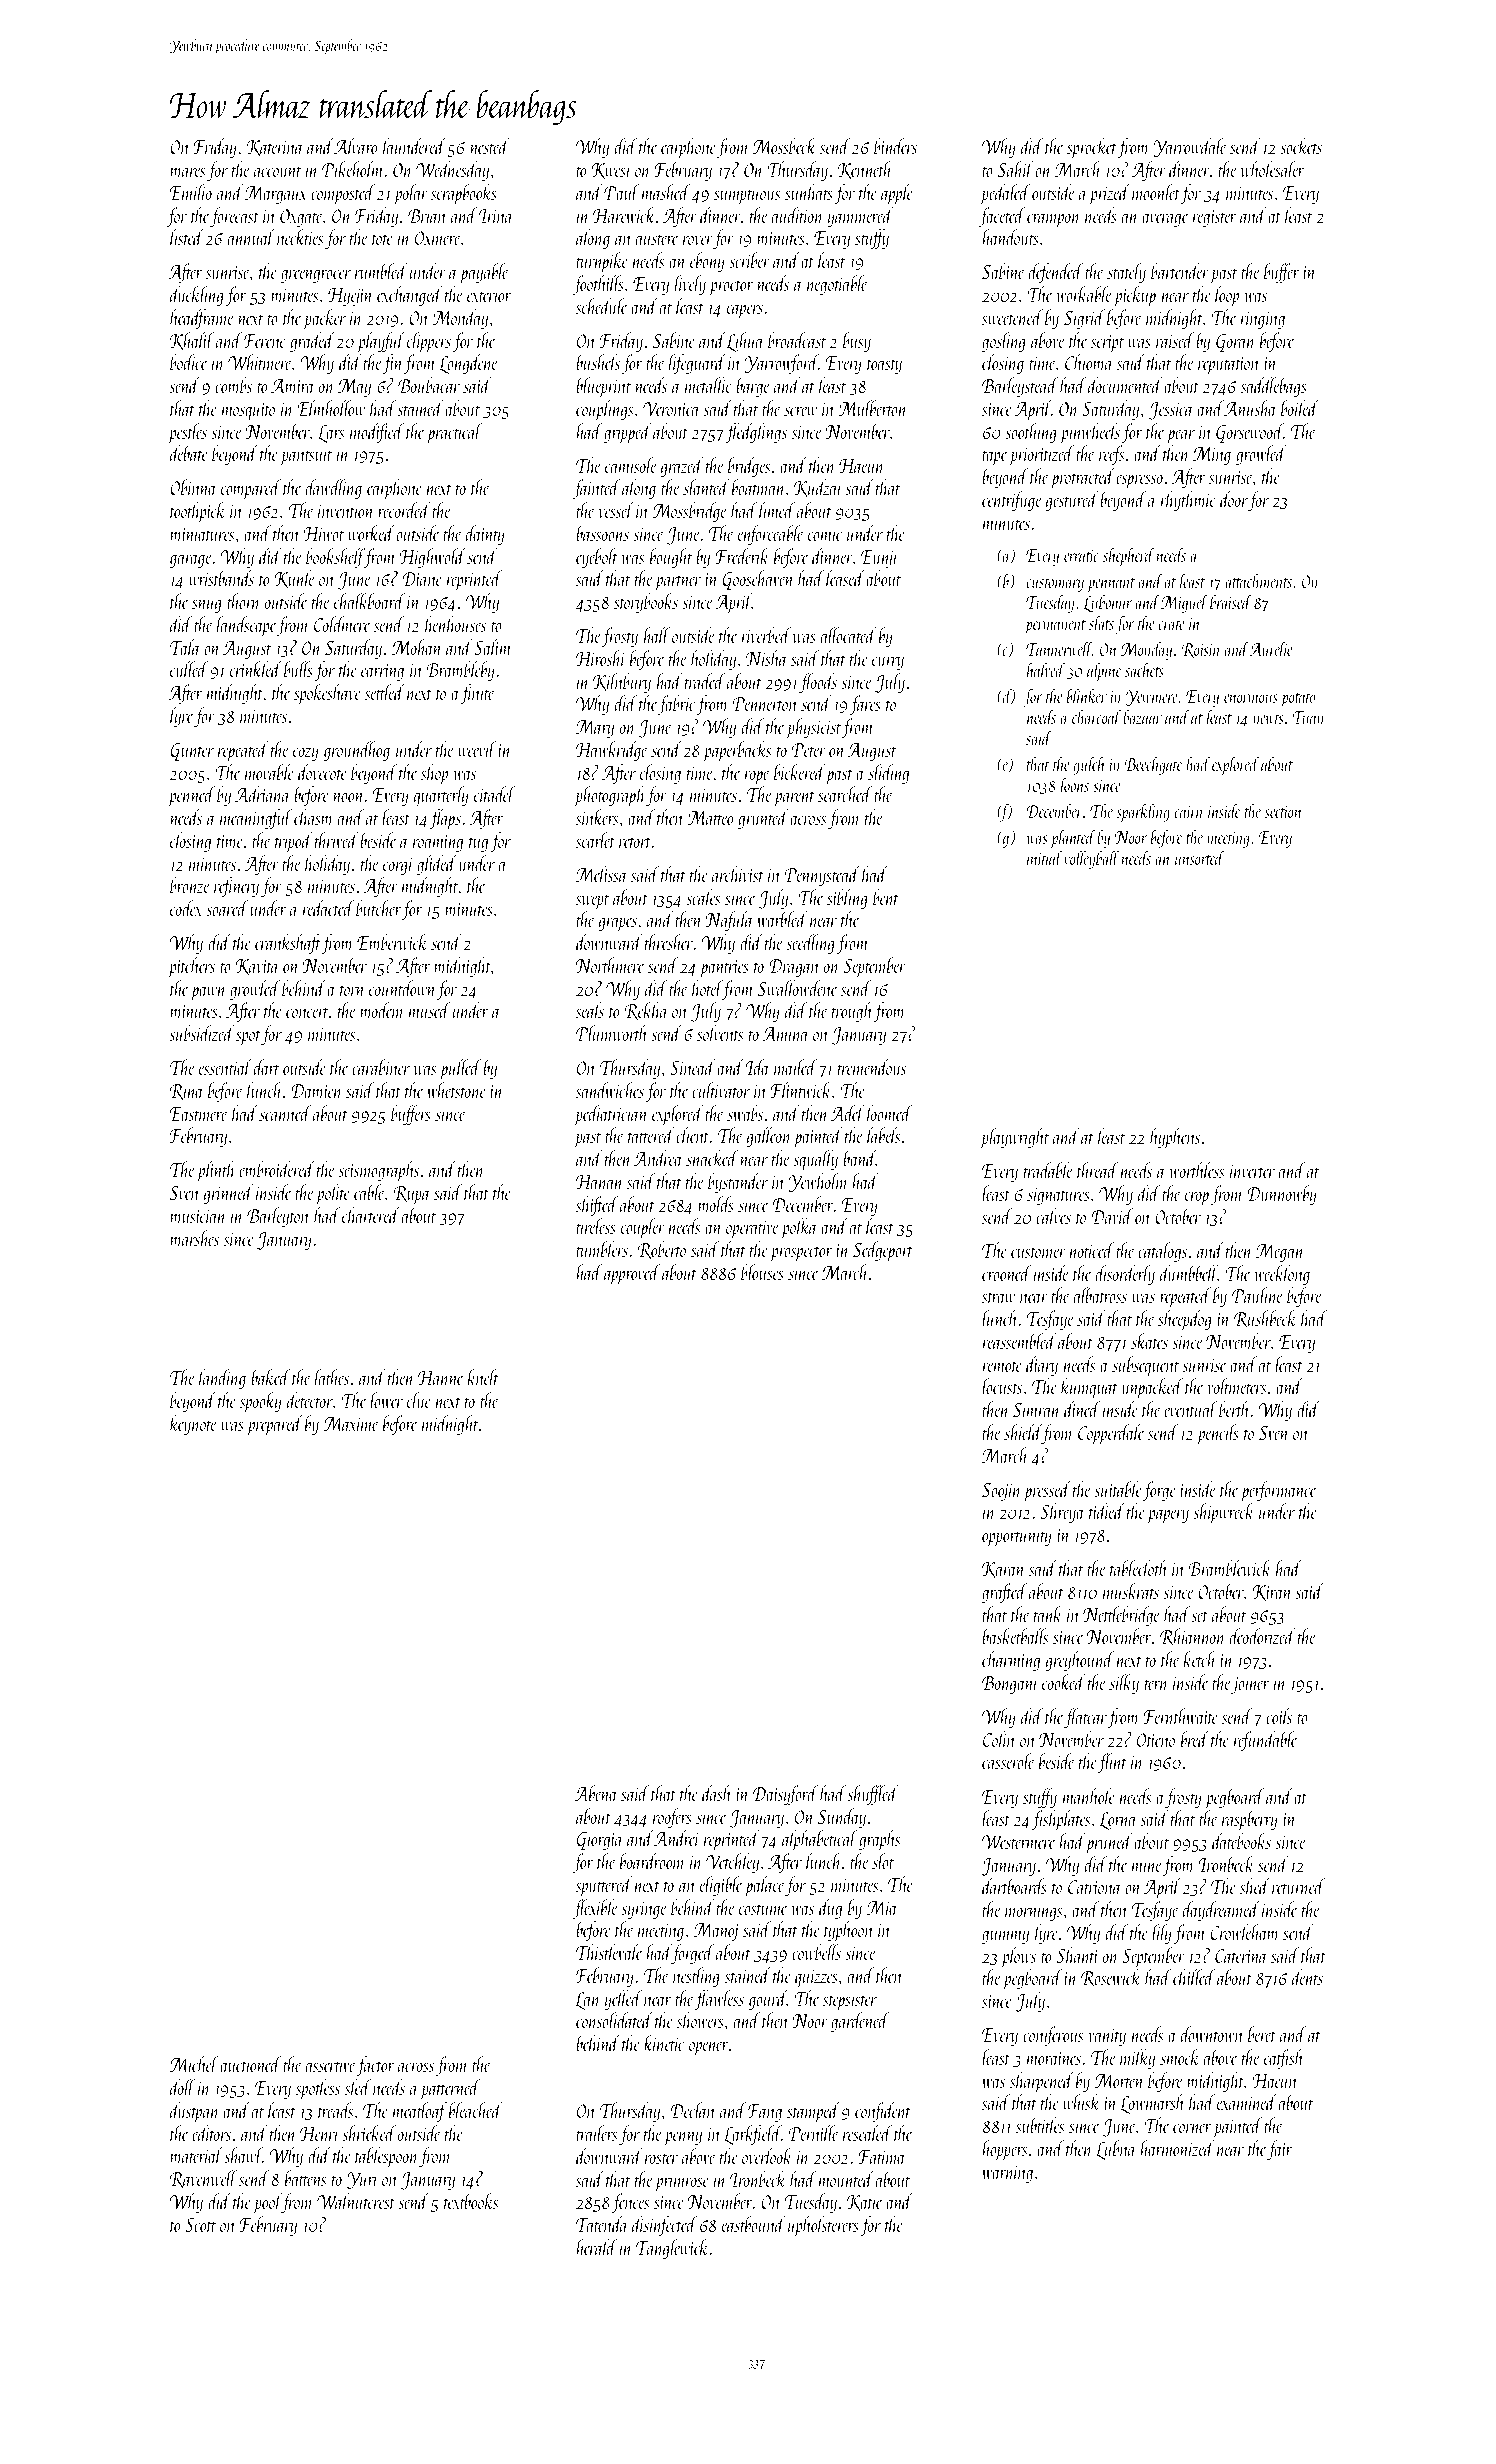 The image size is (1496, 2464). Describe the element at coordinates (724, 968) in the document. I see `pantries` at that location.
